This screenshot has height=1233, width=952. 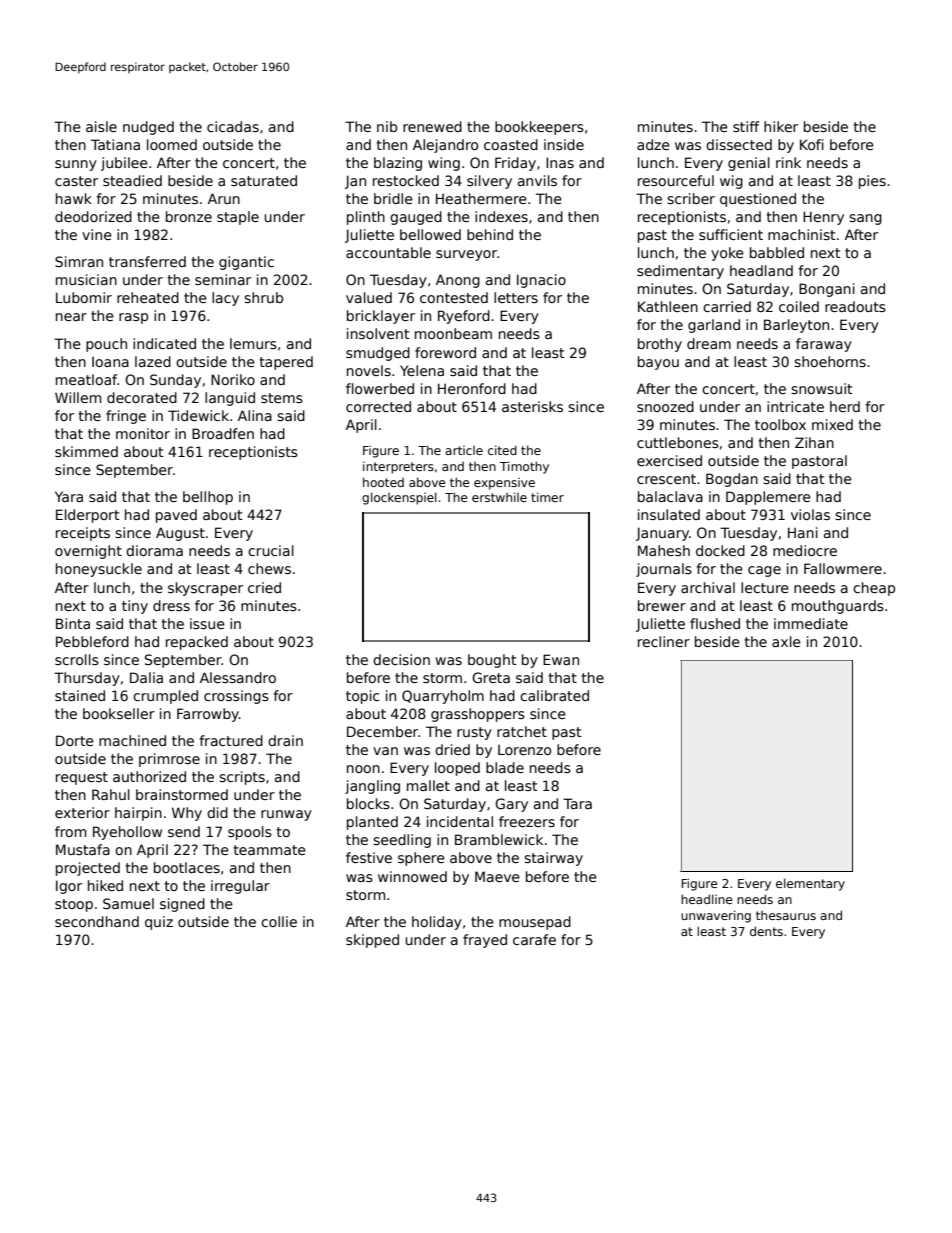 I want to click on snowsuit, so click(x=822, y=388).
